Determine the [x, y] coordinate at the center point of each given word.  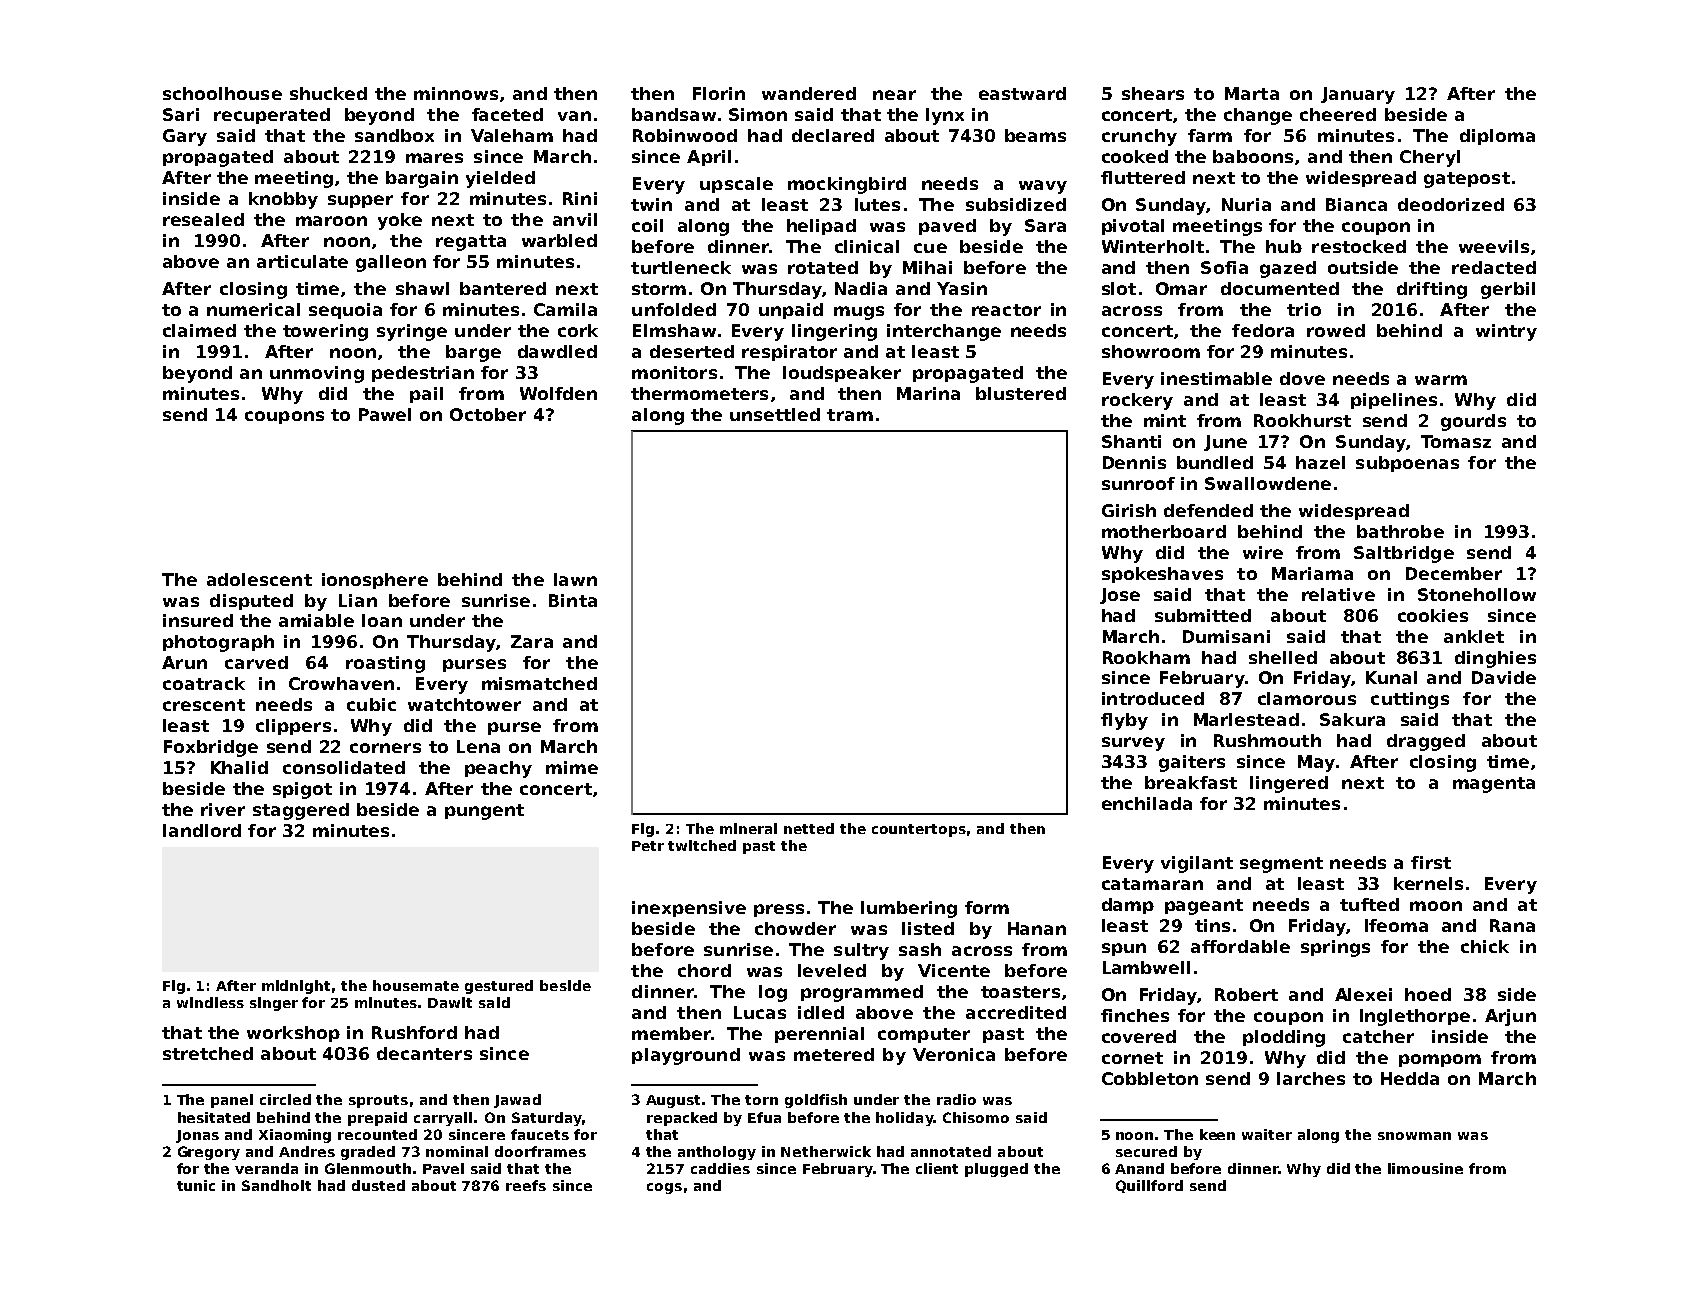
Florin [719, 93]
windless [210, 1002]
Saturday [547, 1119]
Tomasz [1456, 441]
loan [382, 620]
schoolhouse [222, 93]
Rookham [1146, 657]
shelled [1283, 657]
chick [1485, 946]
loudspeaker [842, 374]
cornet [1132, 1058]
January [1358, 95]
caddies [720, 1168]
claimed [199, 330]
